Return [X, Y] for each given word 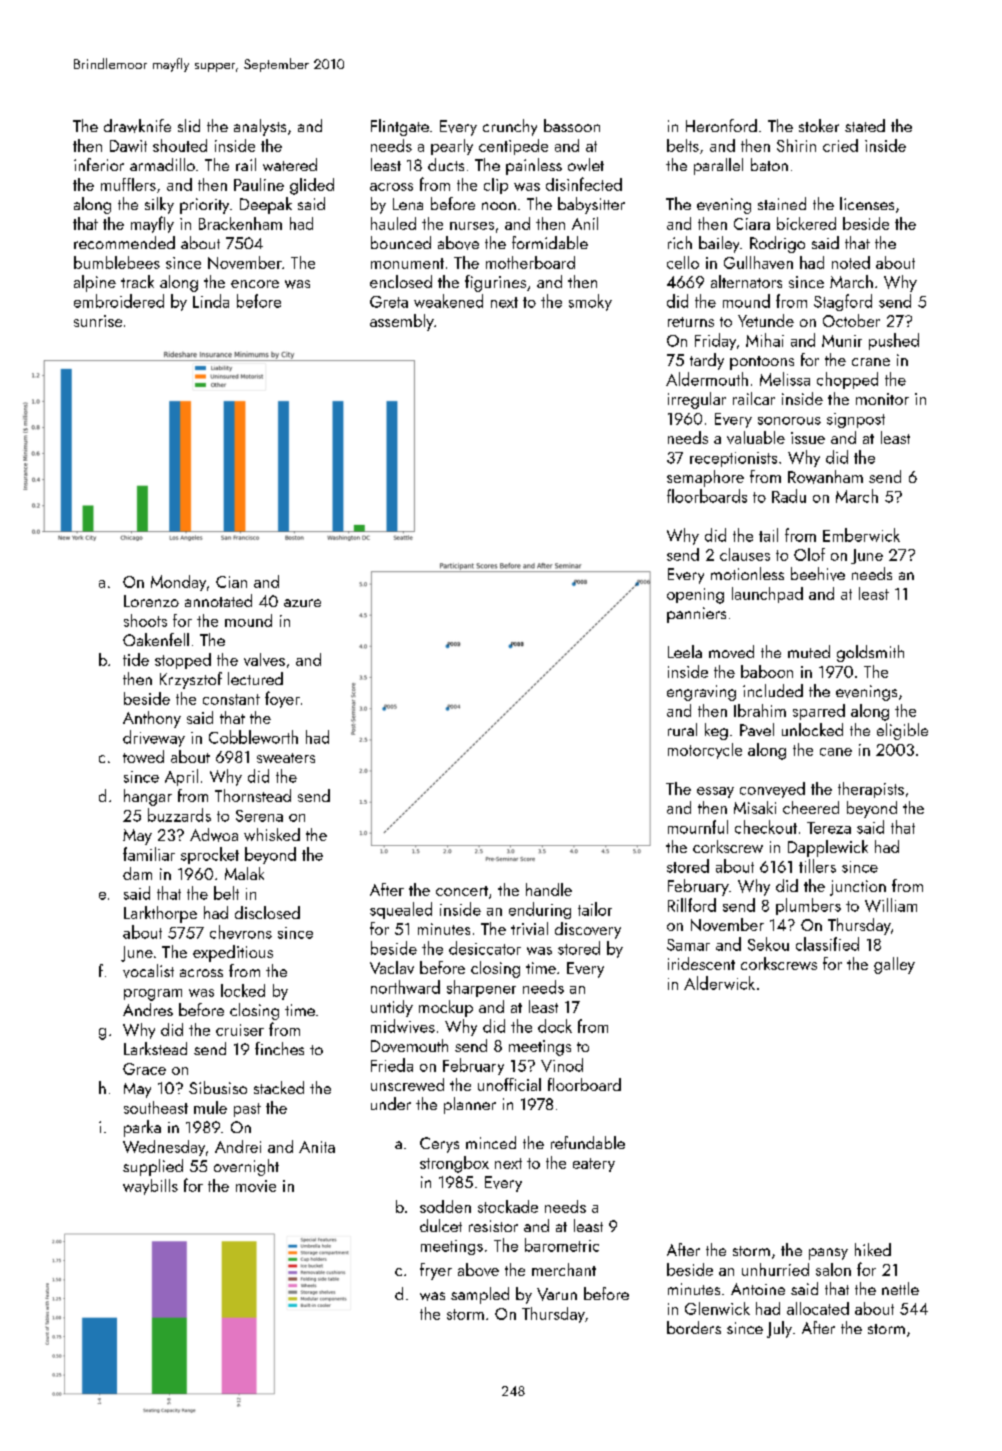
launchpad [767, 595]
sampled [480, 1295]
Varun [557, 1294]
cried [840, 145]
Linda [211, 301]
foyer [282, 699]
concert [462, 891]
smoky [590, 302]
